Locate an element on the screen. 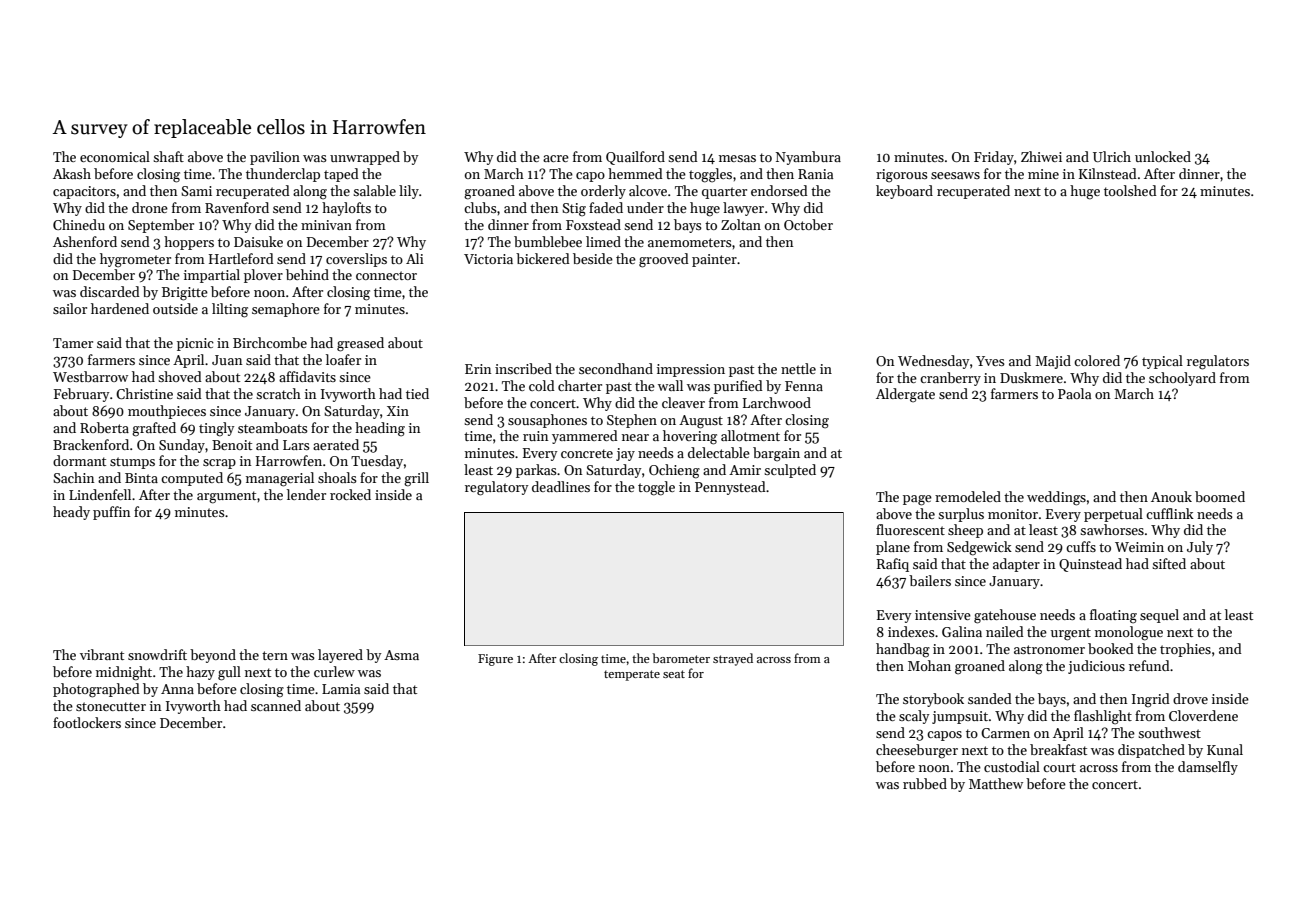  barometer is located at coordinates (681, 658).
